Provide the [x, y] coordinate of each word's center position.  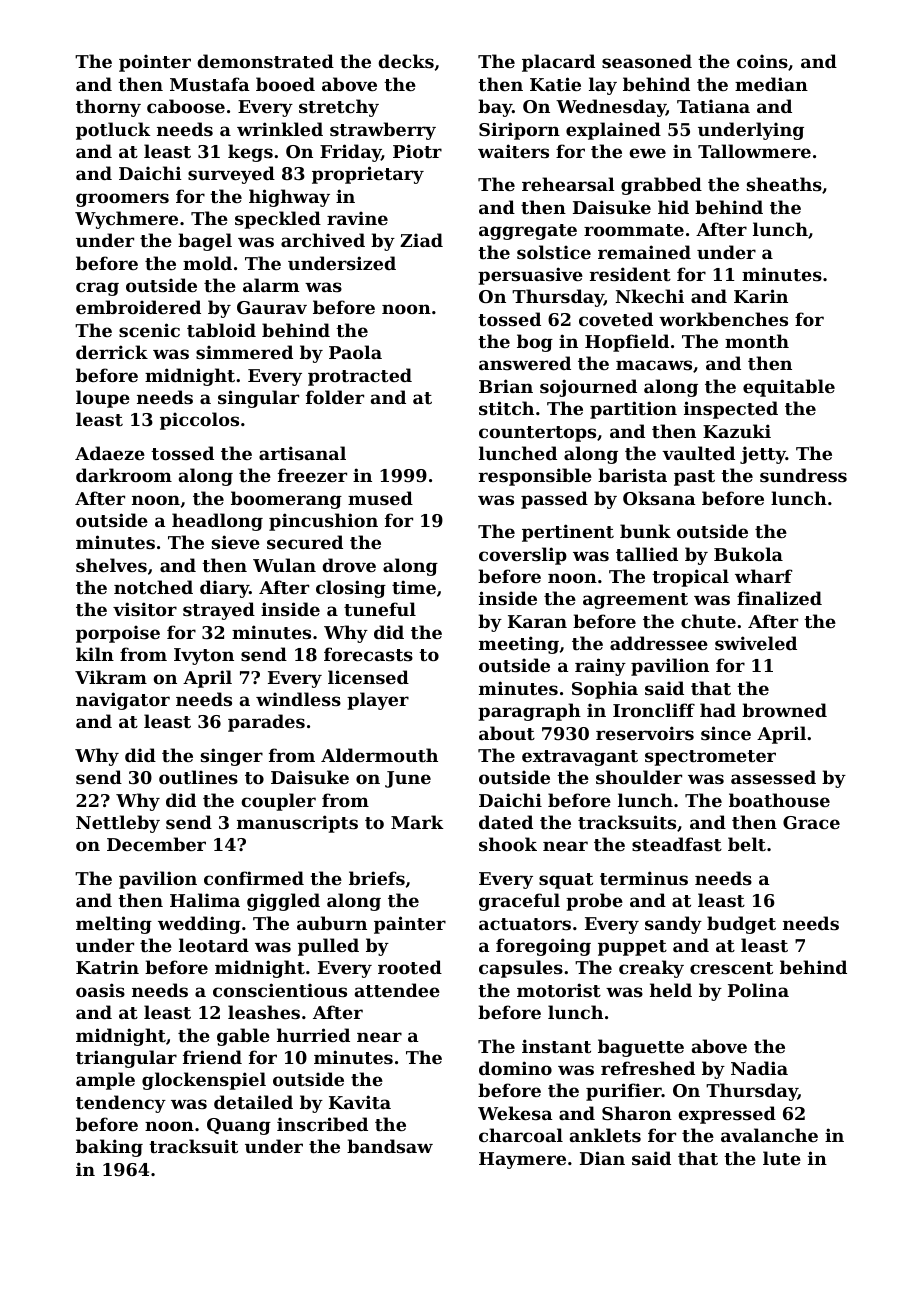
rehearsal [568, 184]
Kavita [360, 1102]
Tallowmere [754, 151]
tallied [647, 554]
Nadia [759, 1068]
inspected [731, 410]
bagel [205, 242]
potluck [113, 131]
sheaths [784, 184]
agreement [635, 601]
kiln [95, 654]
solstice [554, 252]
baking [109, 1148]
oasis [100, 990]
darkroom [124, 475]
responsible [535, 477]
